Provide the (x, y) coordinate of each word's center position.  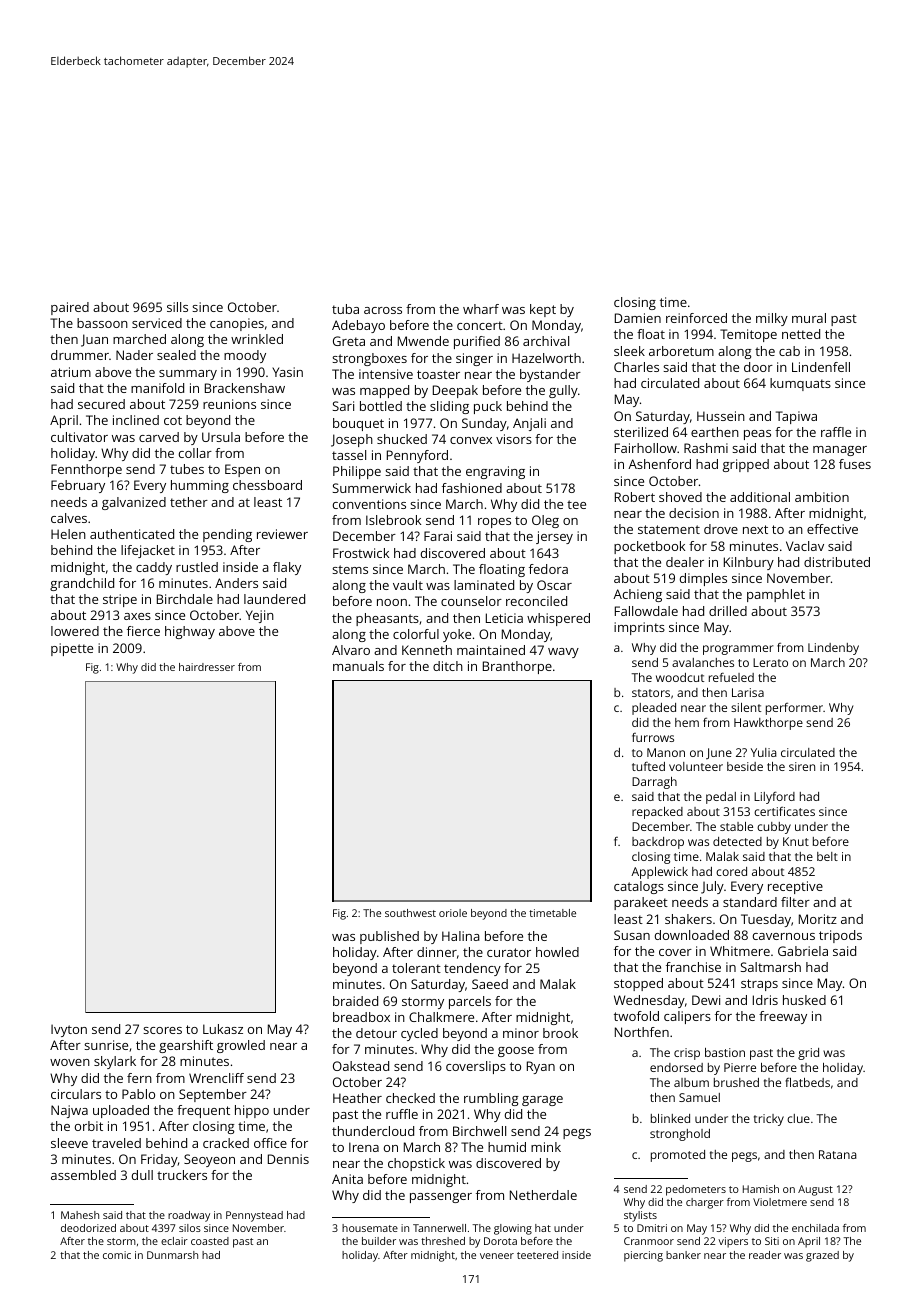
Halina (461, 936)
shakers (688, 919)
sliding (449, 407)
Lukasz (223, 1029)
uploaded (121, 1111)
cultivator (79, 437)
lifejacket (148, 551)
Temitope (748, 335)
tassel (349, 455)
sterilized (641, 432)
